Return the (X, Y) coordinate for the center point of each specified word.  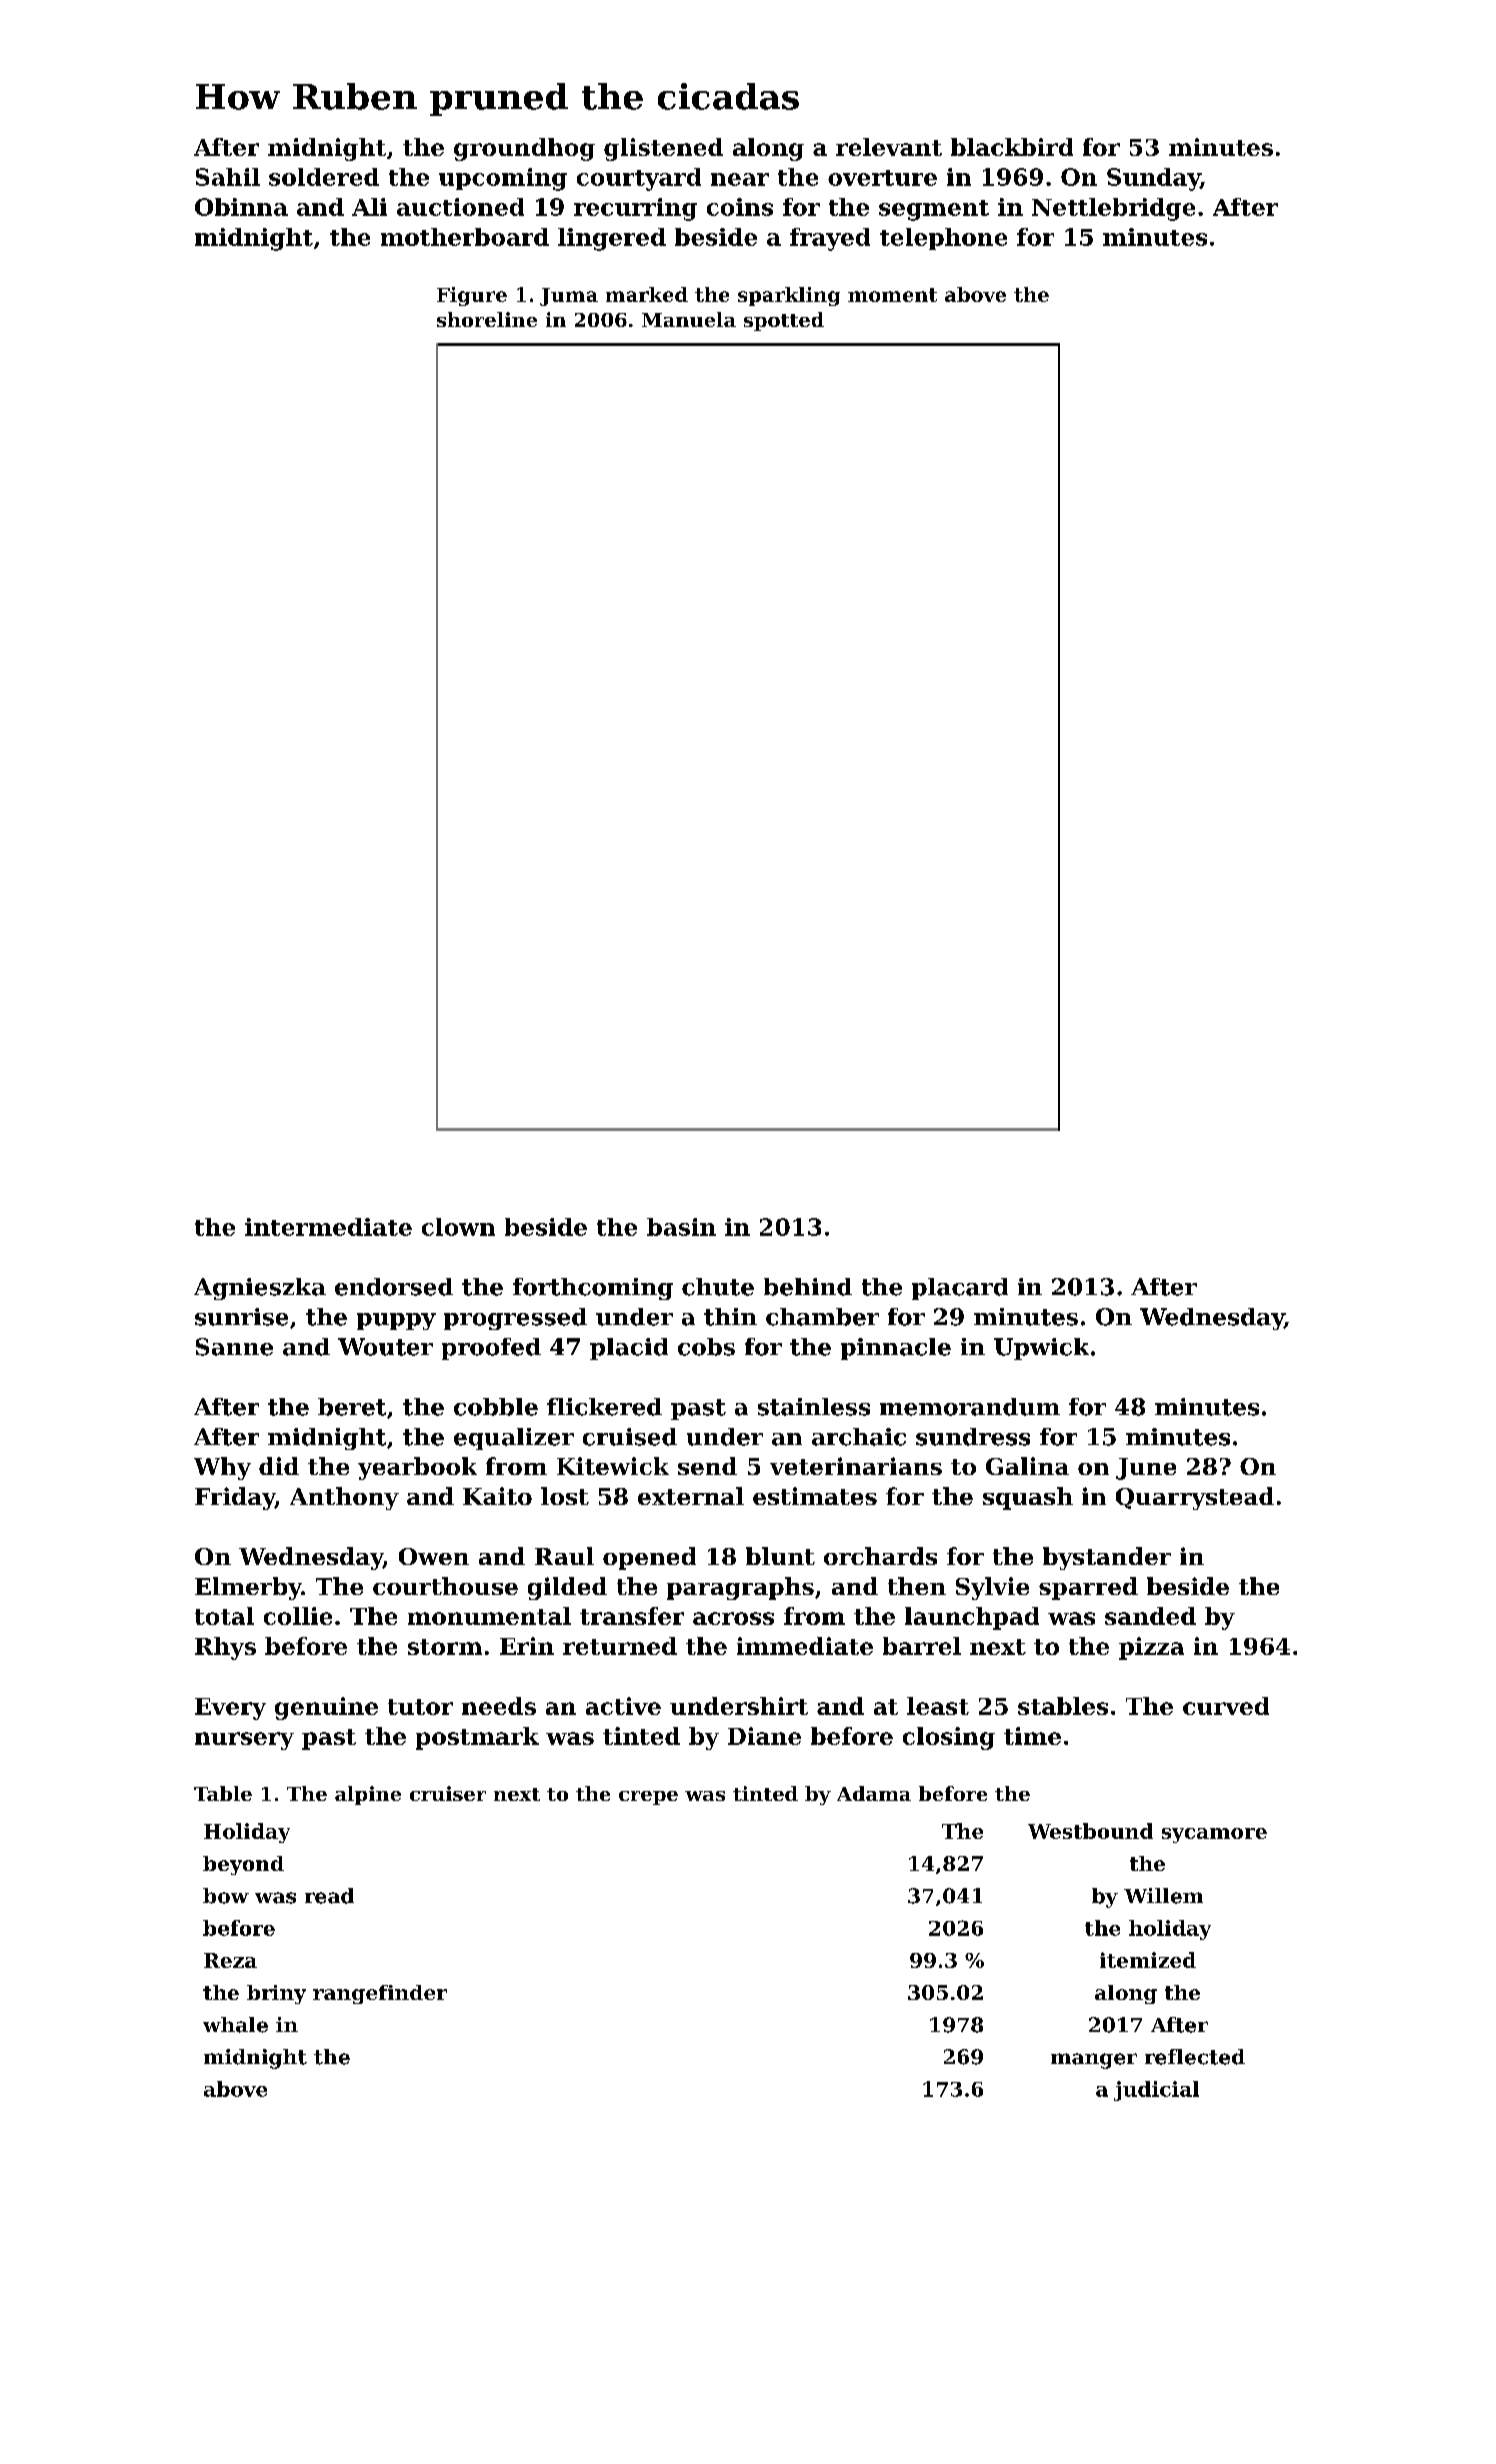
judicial (1156, 2091)
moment (892, 295)
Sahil (228, 177)
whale (235, 2025)
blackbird (1012, 147)
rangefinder (380, 1994)
